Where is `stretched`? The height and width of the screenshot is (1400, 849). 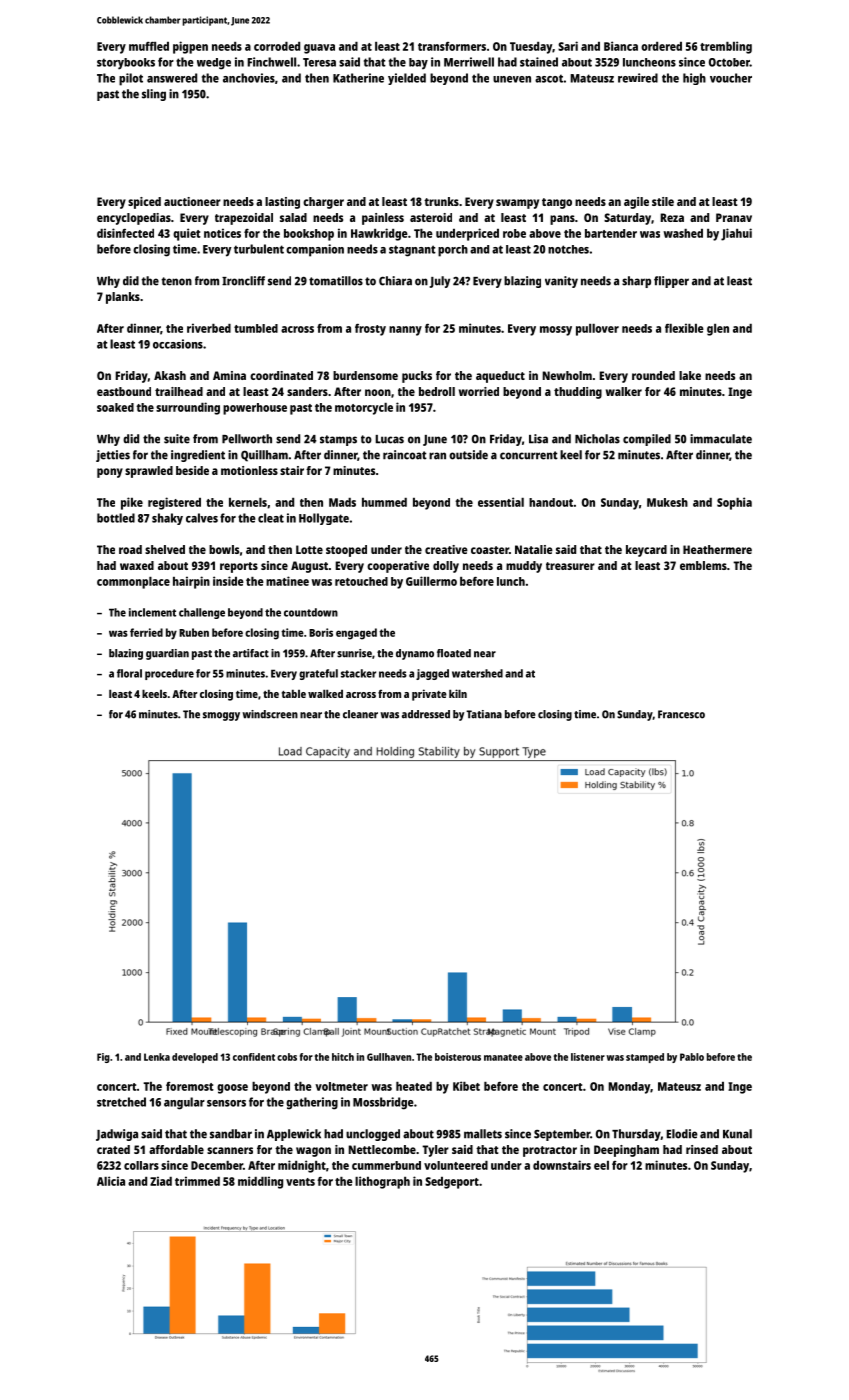
stretched is located at coordinates (121, 1102).
